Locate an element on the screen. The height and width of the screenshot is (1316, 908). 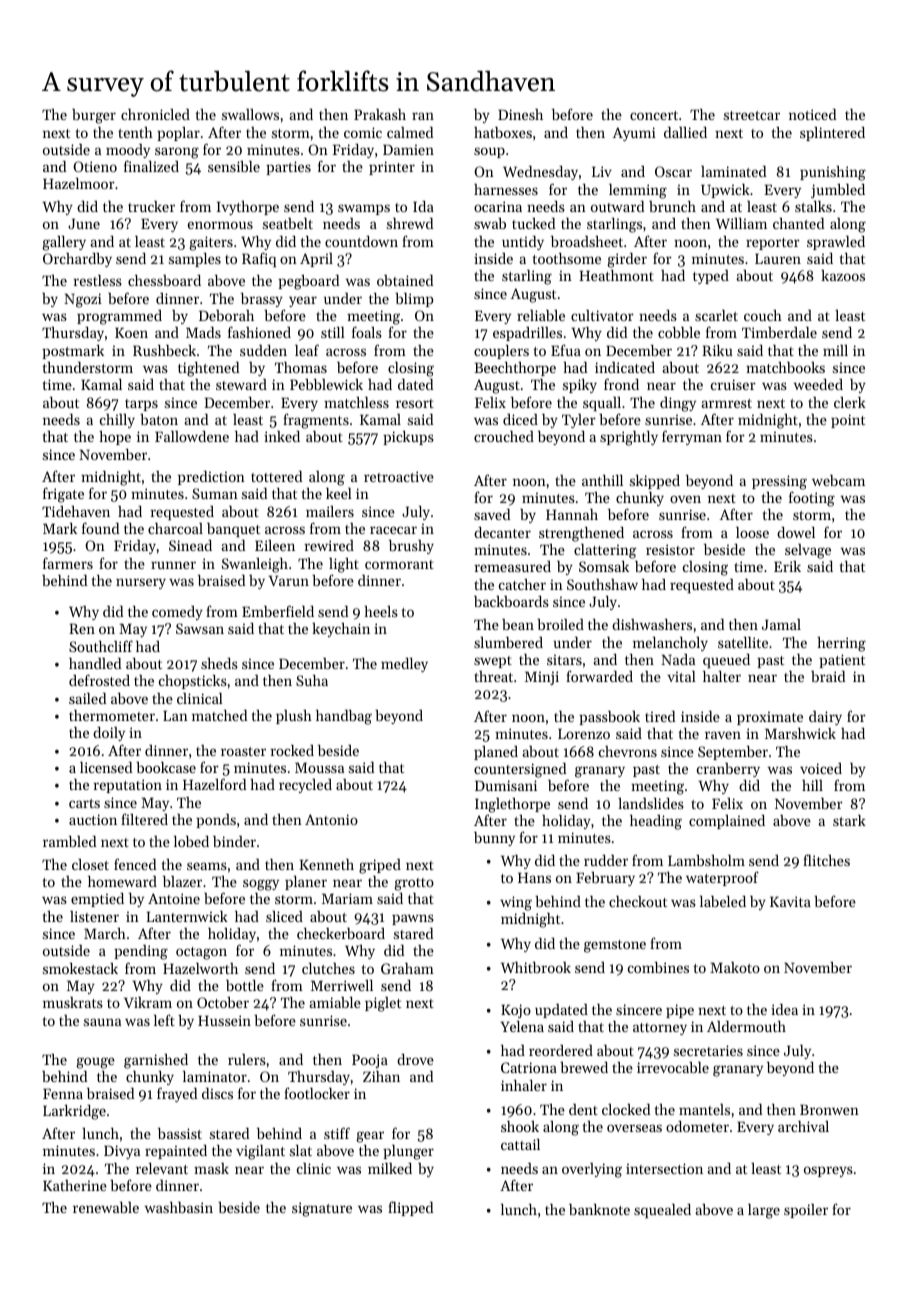
sheds is located at coordinates (219, 663).
